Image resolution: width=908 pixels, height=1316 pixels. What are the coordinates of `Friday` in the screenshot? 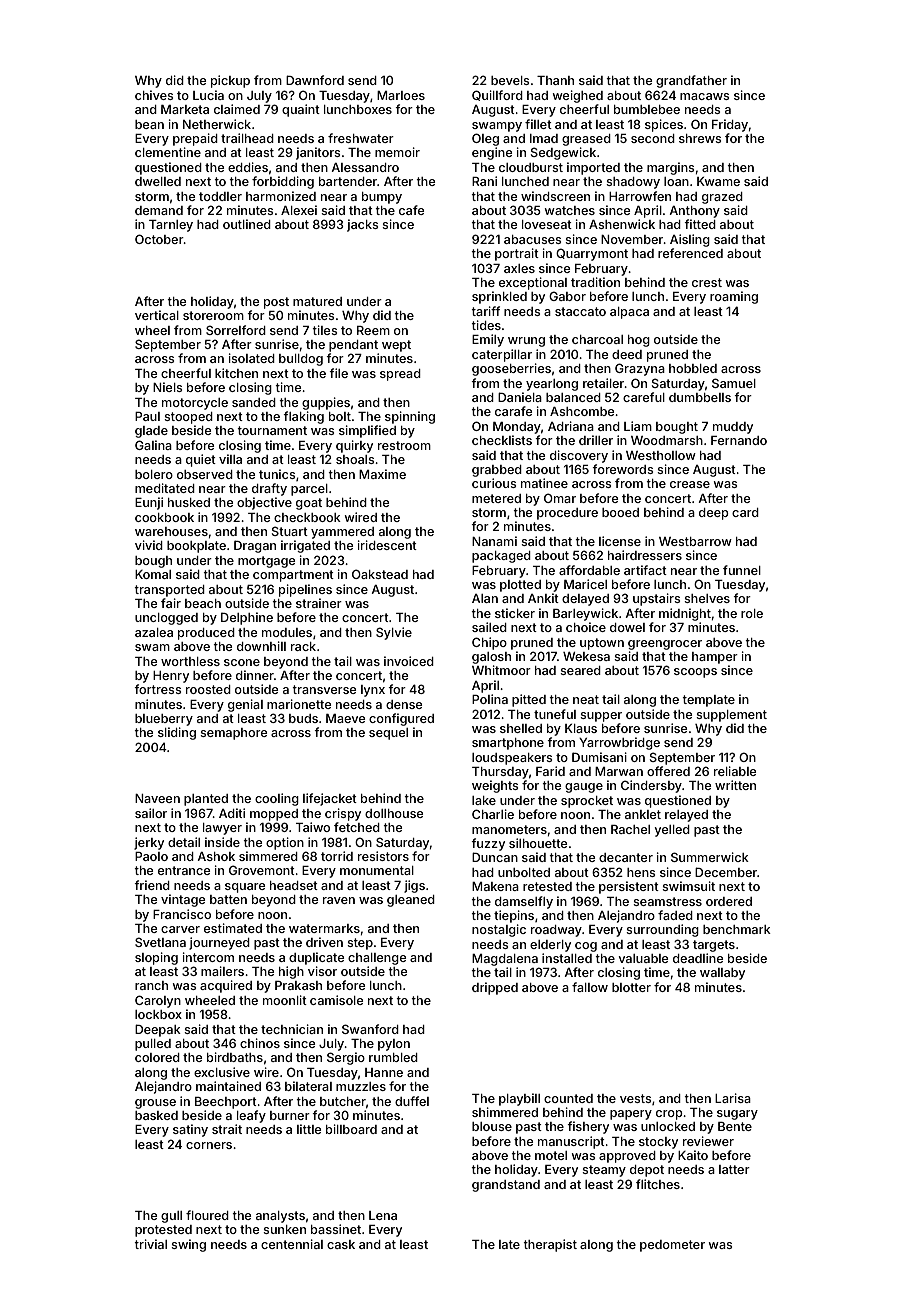 It's located at (730, 125).
